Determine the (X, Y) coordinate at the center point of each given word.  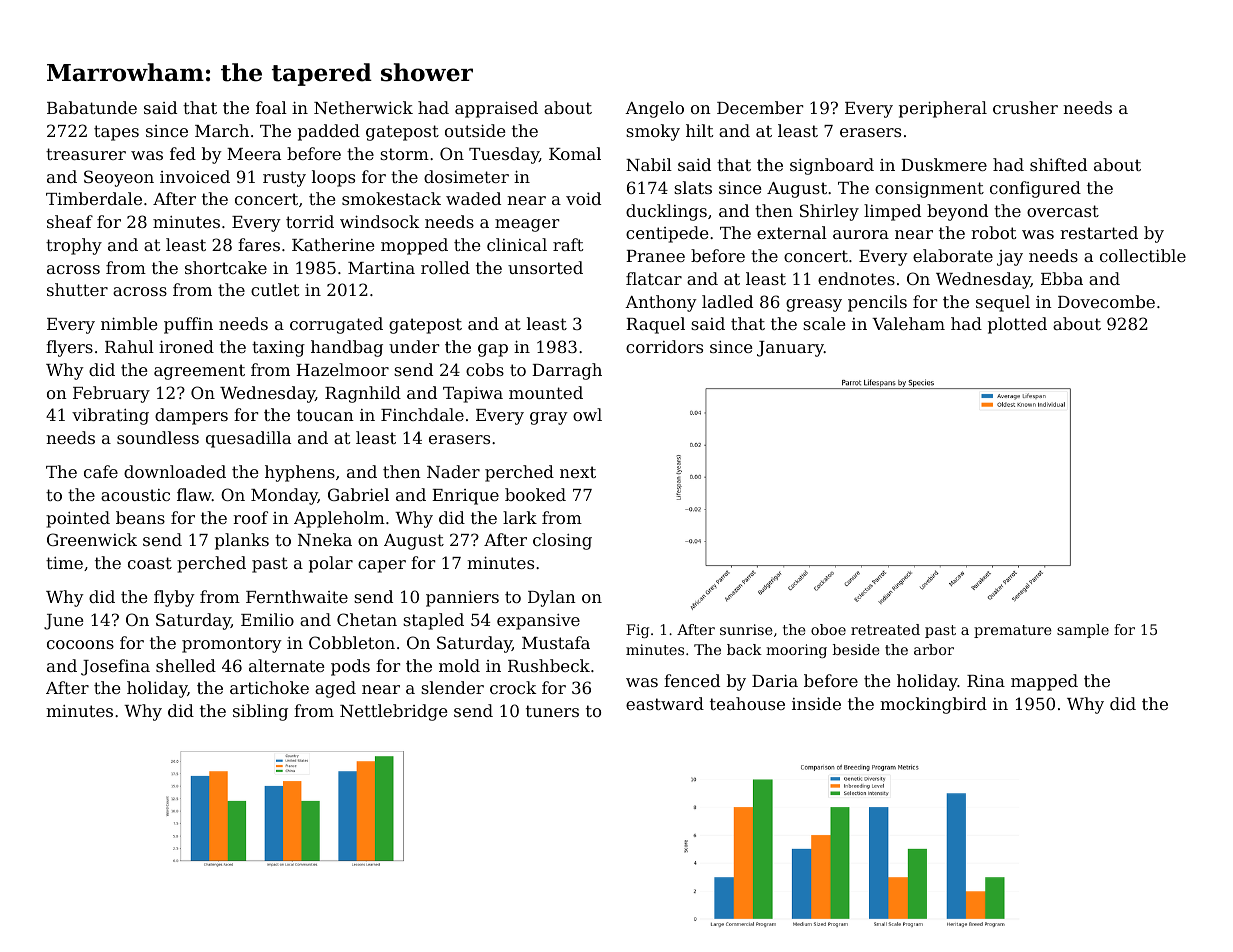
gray (549, 418)
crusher (1025, 107)
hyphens (300, 473)
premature (1013, 631)
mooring (796, 651)
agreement (199, 372)
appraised (496, 109)
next (578, 472)
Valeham (908, 323)
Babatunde (92, 107)
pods (350, 667)
